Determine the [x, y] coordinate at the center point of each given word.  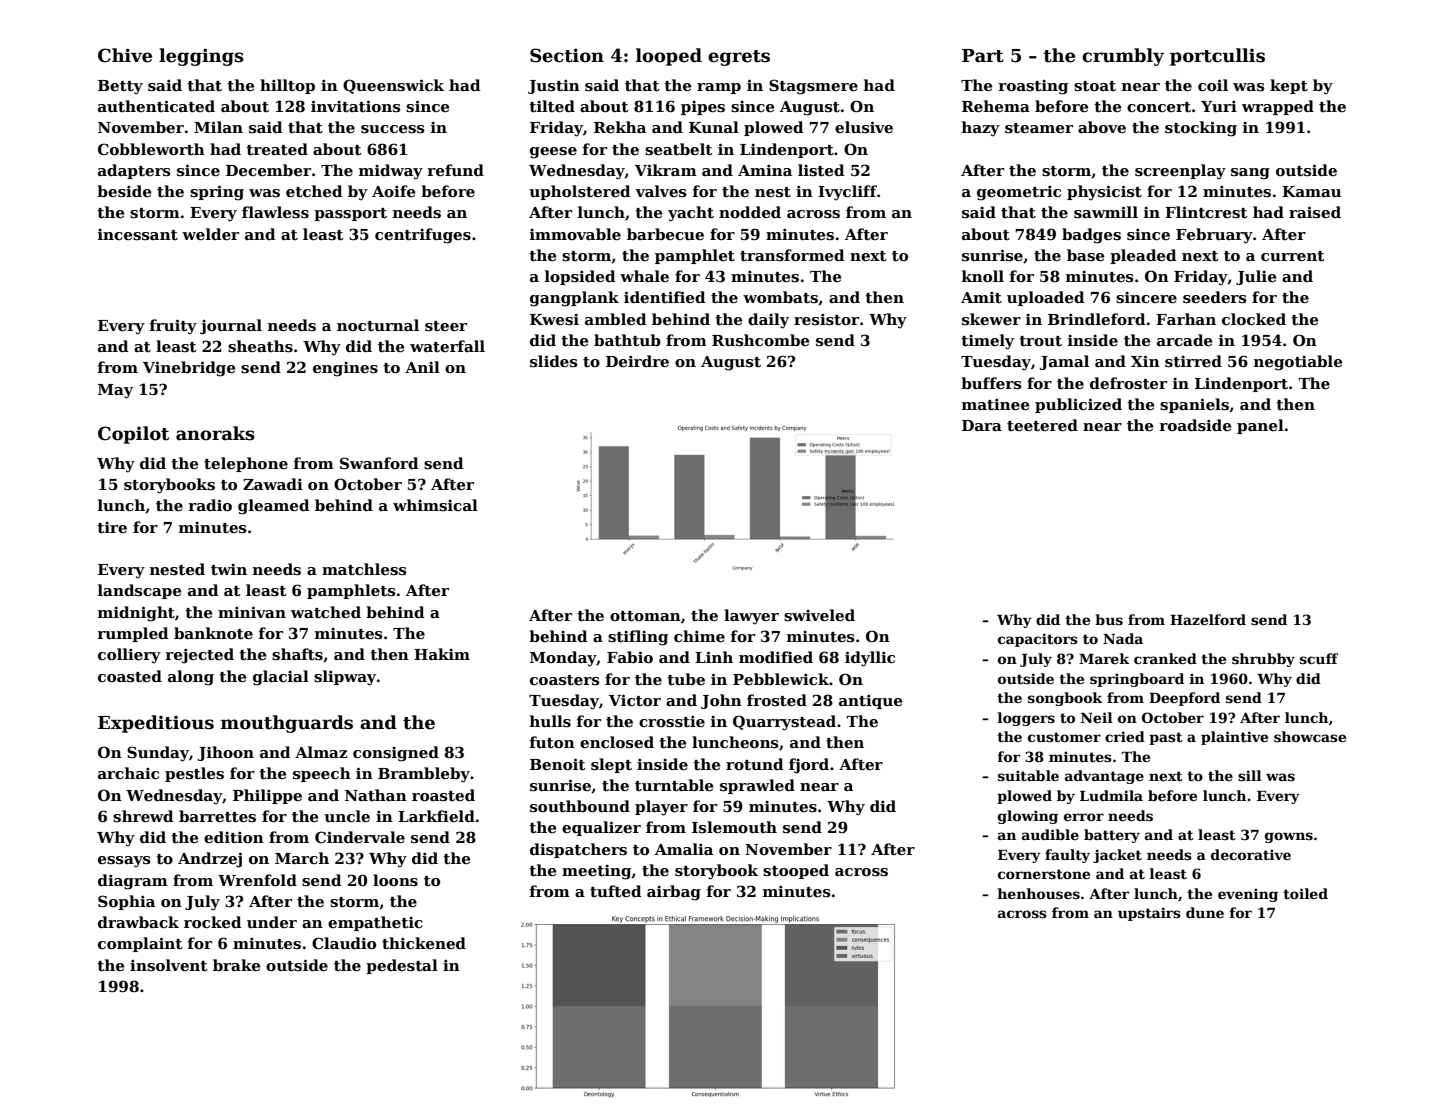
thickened [424, 943]
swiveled [819, 615]
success [393, 129]
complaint [140, 944]
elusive [864, 127]
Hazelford [1208, 619]
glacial [281, 678]
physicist [1104, 193]
